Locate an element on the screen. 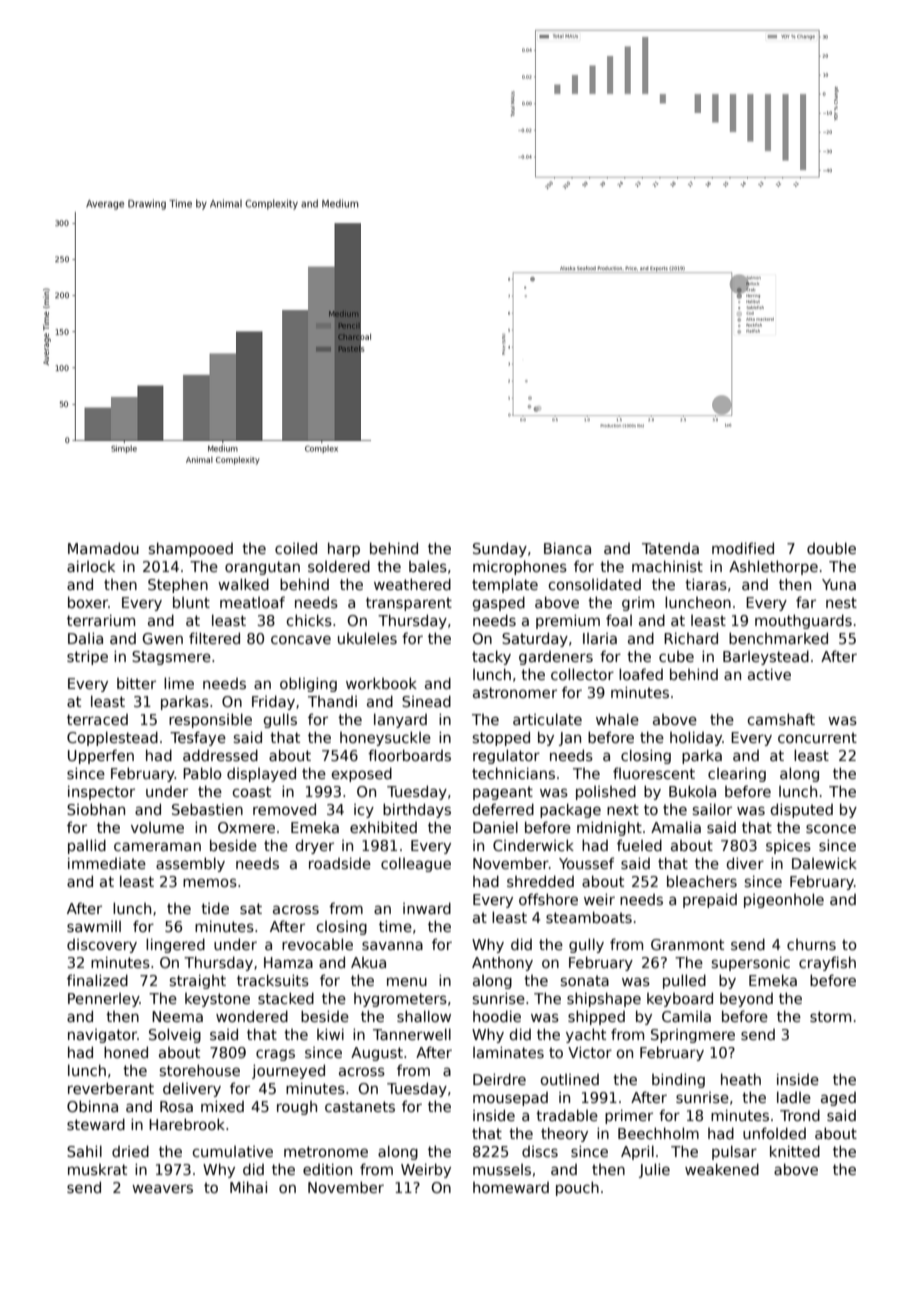 This screenshot has height=1308, width=924. tacky is located at coordinates (491, 657).
